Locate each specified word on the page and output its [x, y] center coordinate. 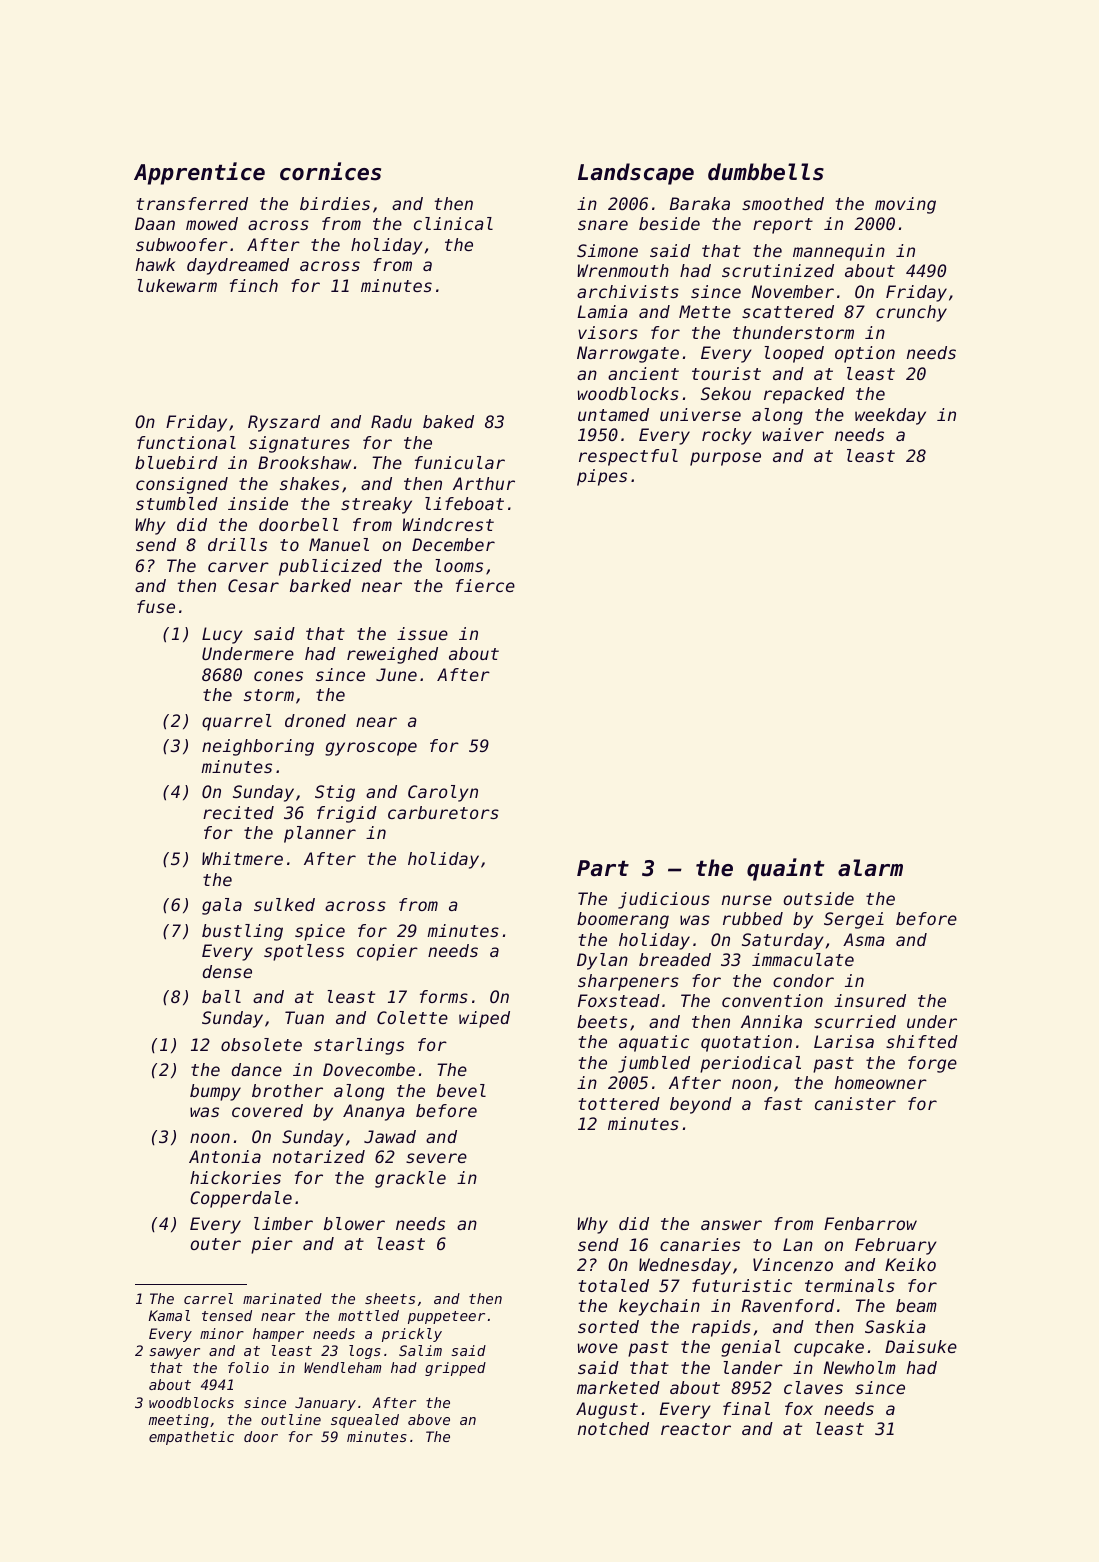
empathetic [191, 1438]
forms [444, 996]
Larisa [844, 1041]
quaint [786, 869]
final [746, 1408]
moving [905, 205]
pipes [602, 477]
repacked [804, 395]
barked [320, 585]
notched [613, 1428]
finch [254, 285]
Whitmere [242, 858]
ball [221, 996]
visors [608, 332]
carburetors [443, 812]
